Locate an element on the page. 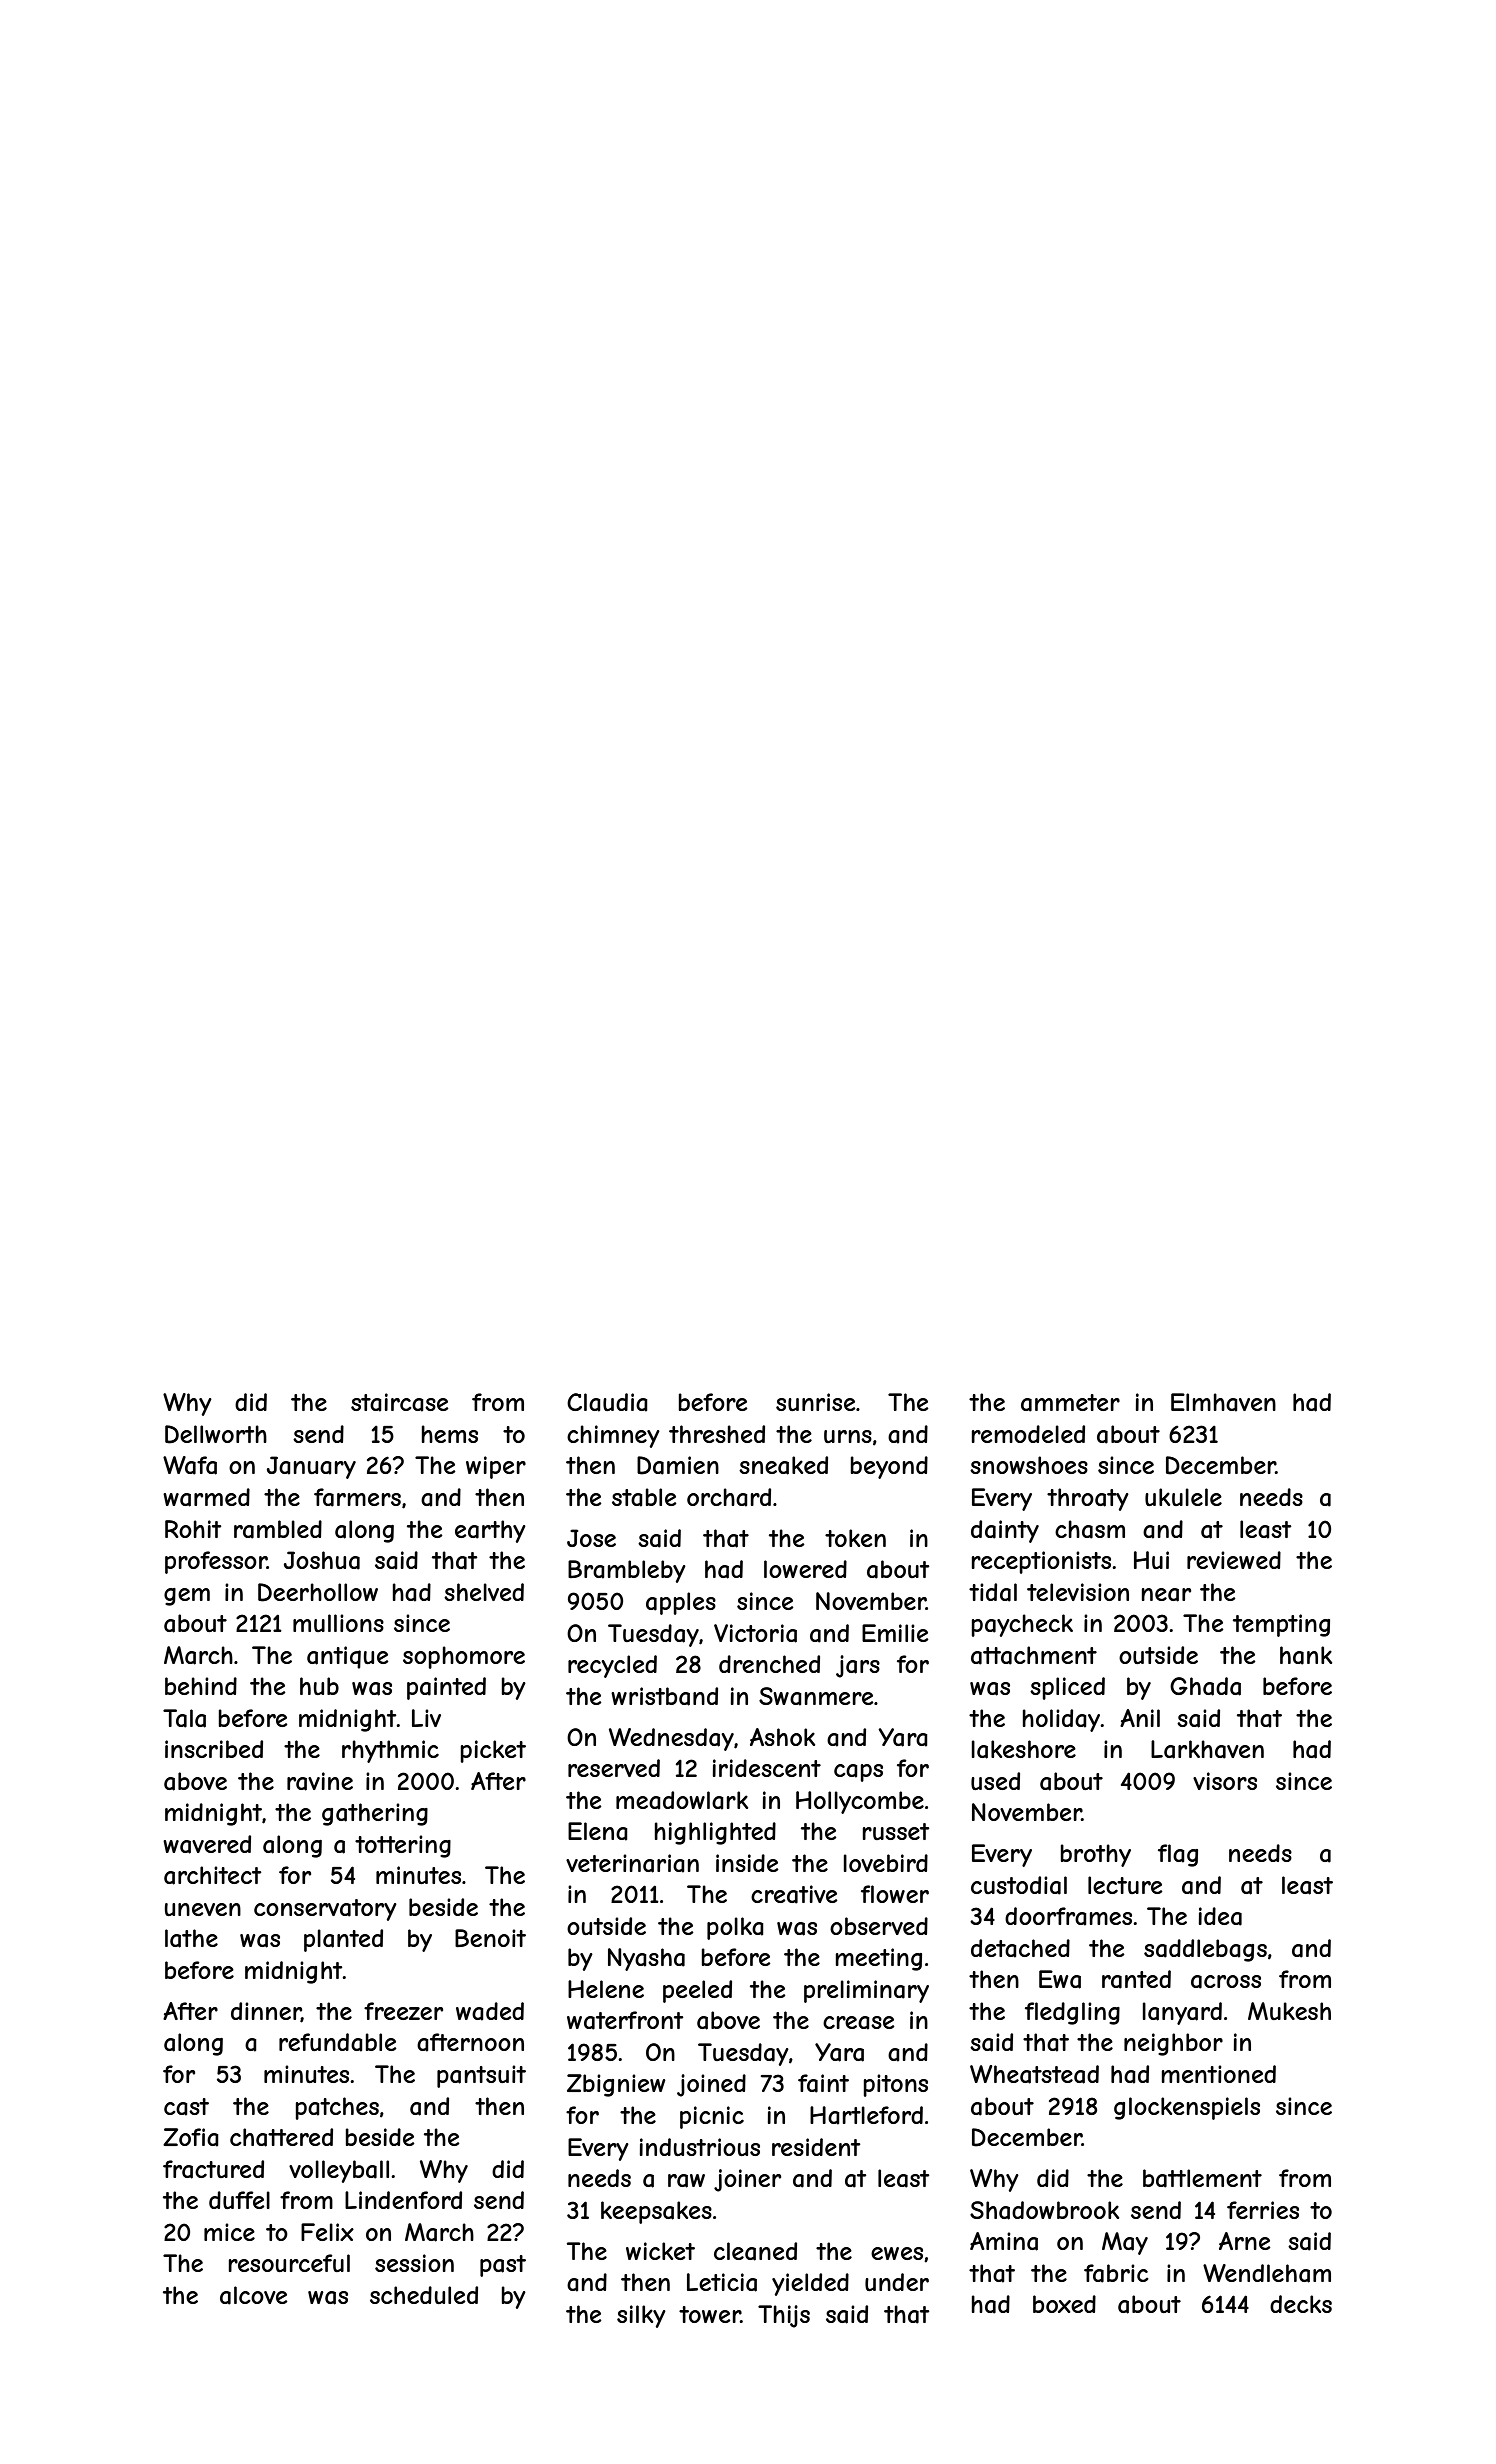 This document has height=2464, width=1496. near is located at coordinates (1166, 1595).
